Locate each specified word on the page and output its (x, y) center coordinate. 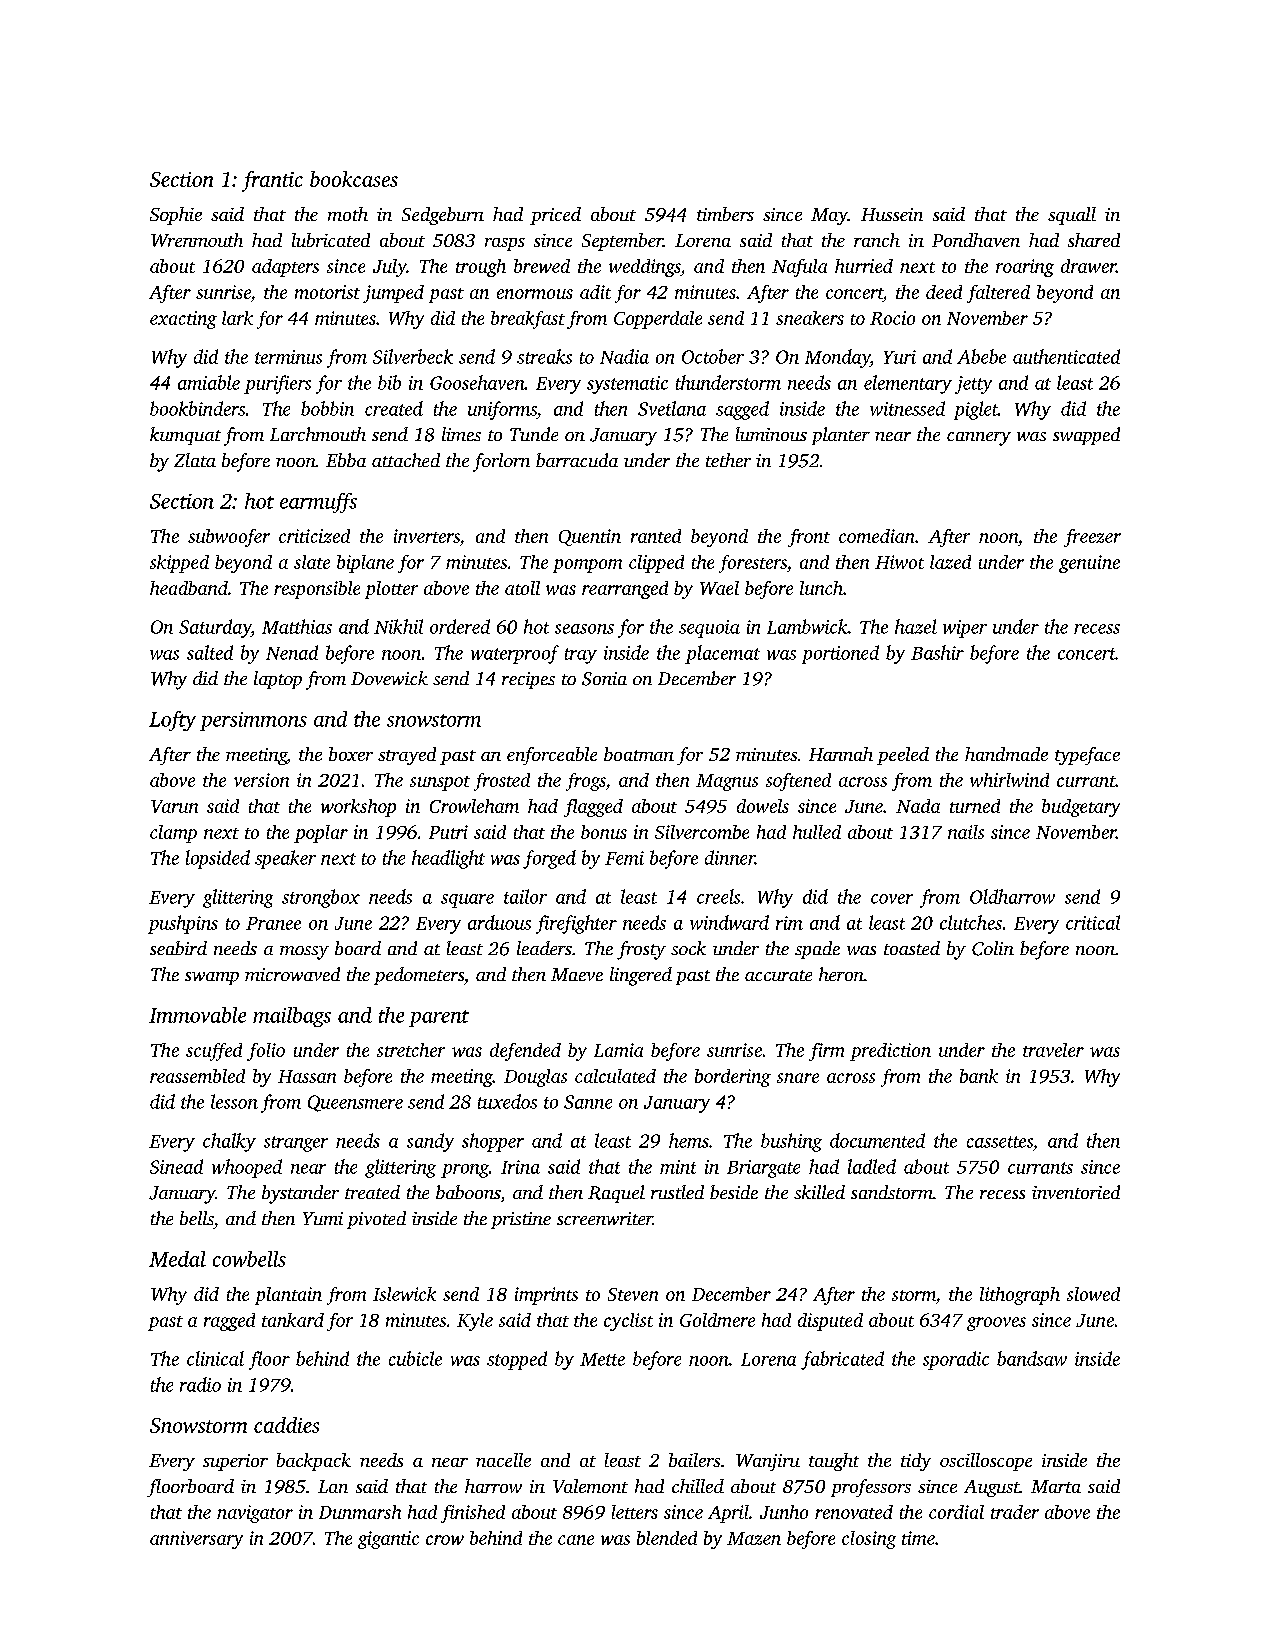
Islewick (404, 1294)
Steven (633, 1294)
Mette (602, 1359)
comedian (876, 536)
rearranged (625, 590)
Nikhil (398, 626)
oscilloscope (986, 1462)
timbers (725, 214)
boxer (351, 754)
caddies (286, 1425)
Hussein (892, 214)
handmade (1006, 754)
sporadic (956, 1360)
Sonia (604, 679)
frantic (272, 181)
